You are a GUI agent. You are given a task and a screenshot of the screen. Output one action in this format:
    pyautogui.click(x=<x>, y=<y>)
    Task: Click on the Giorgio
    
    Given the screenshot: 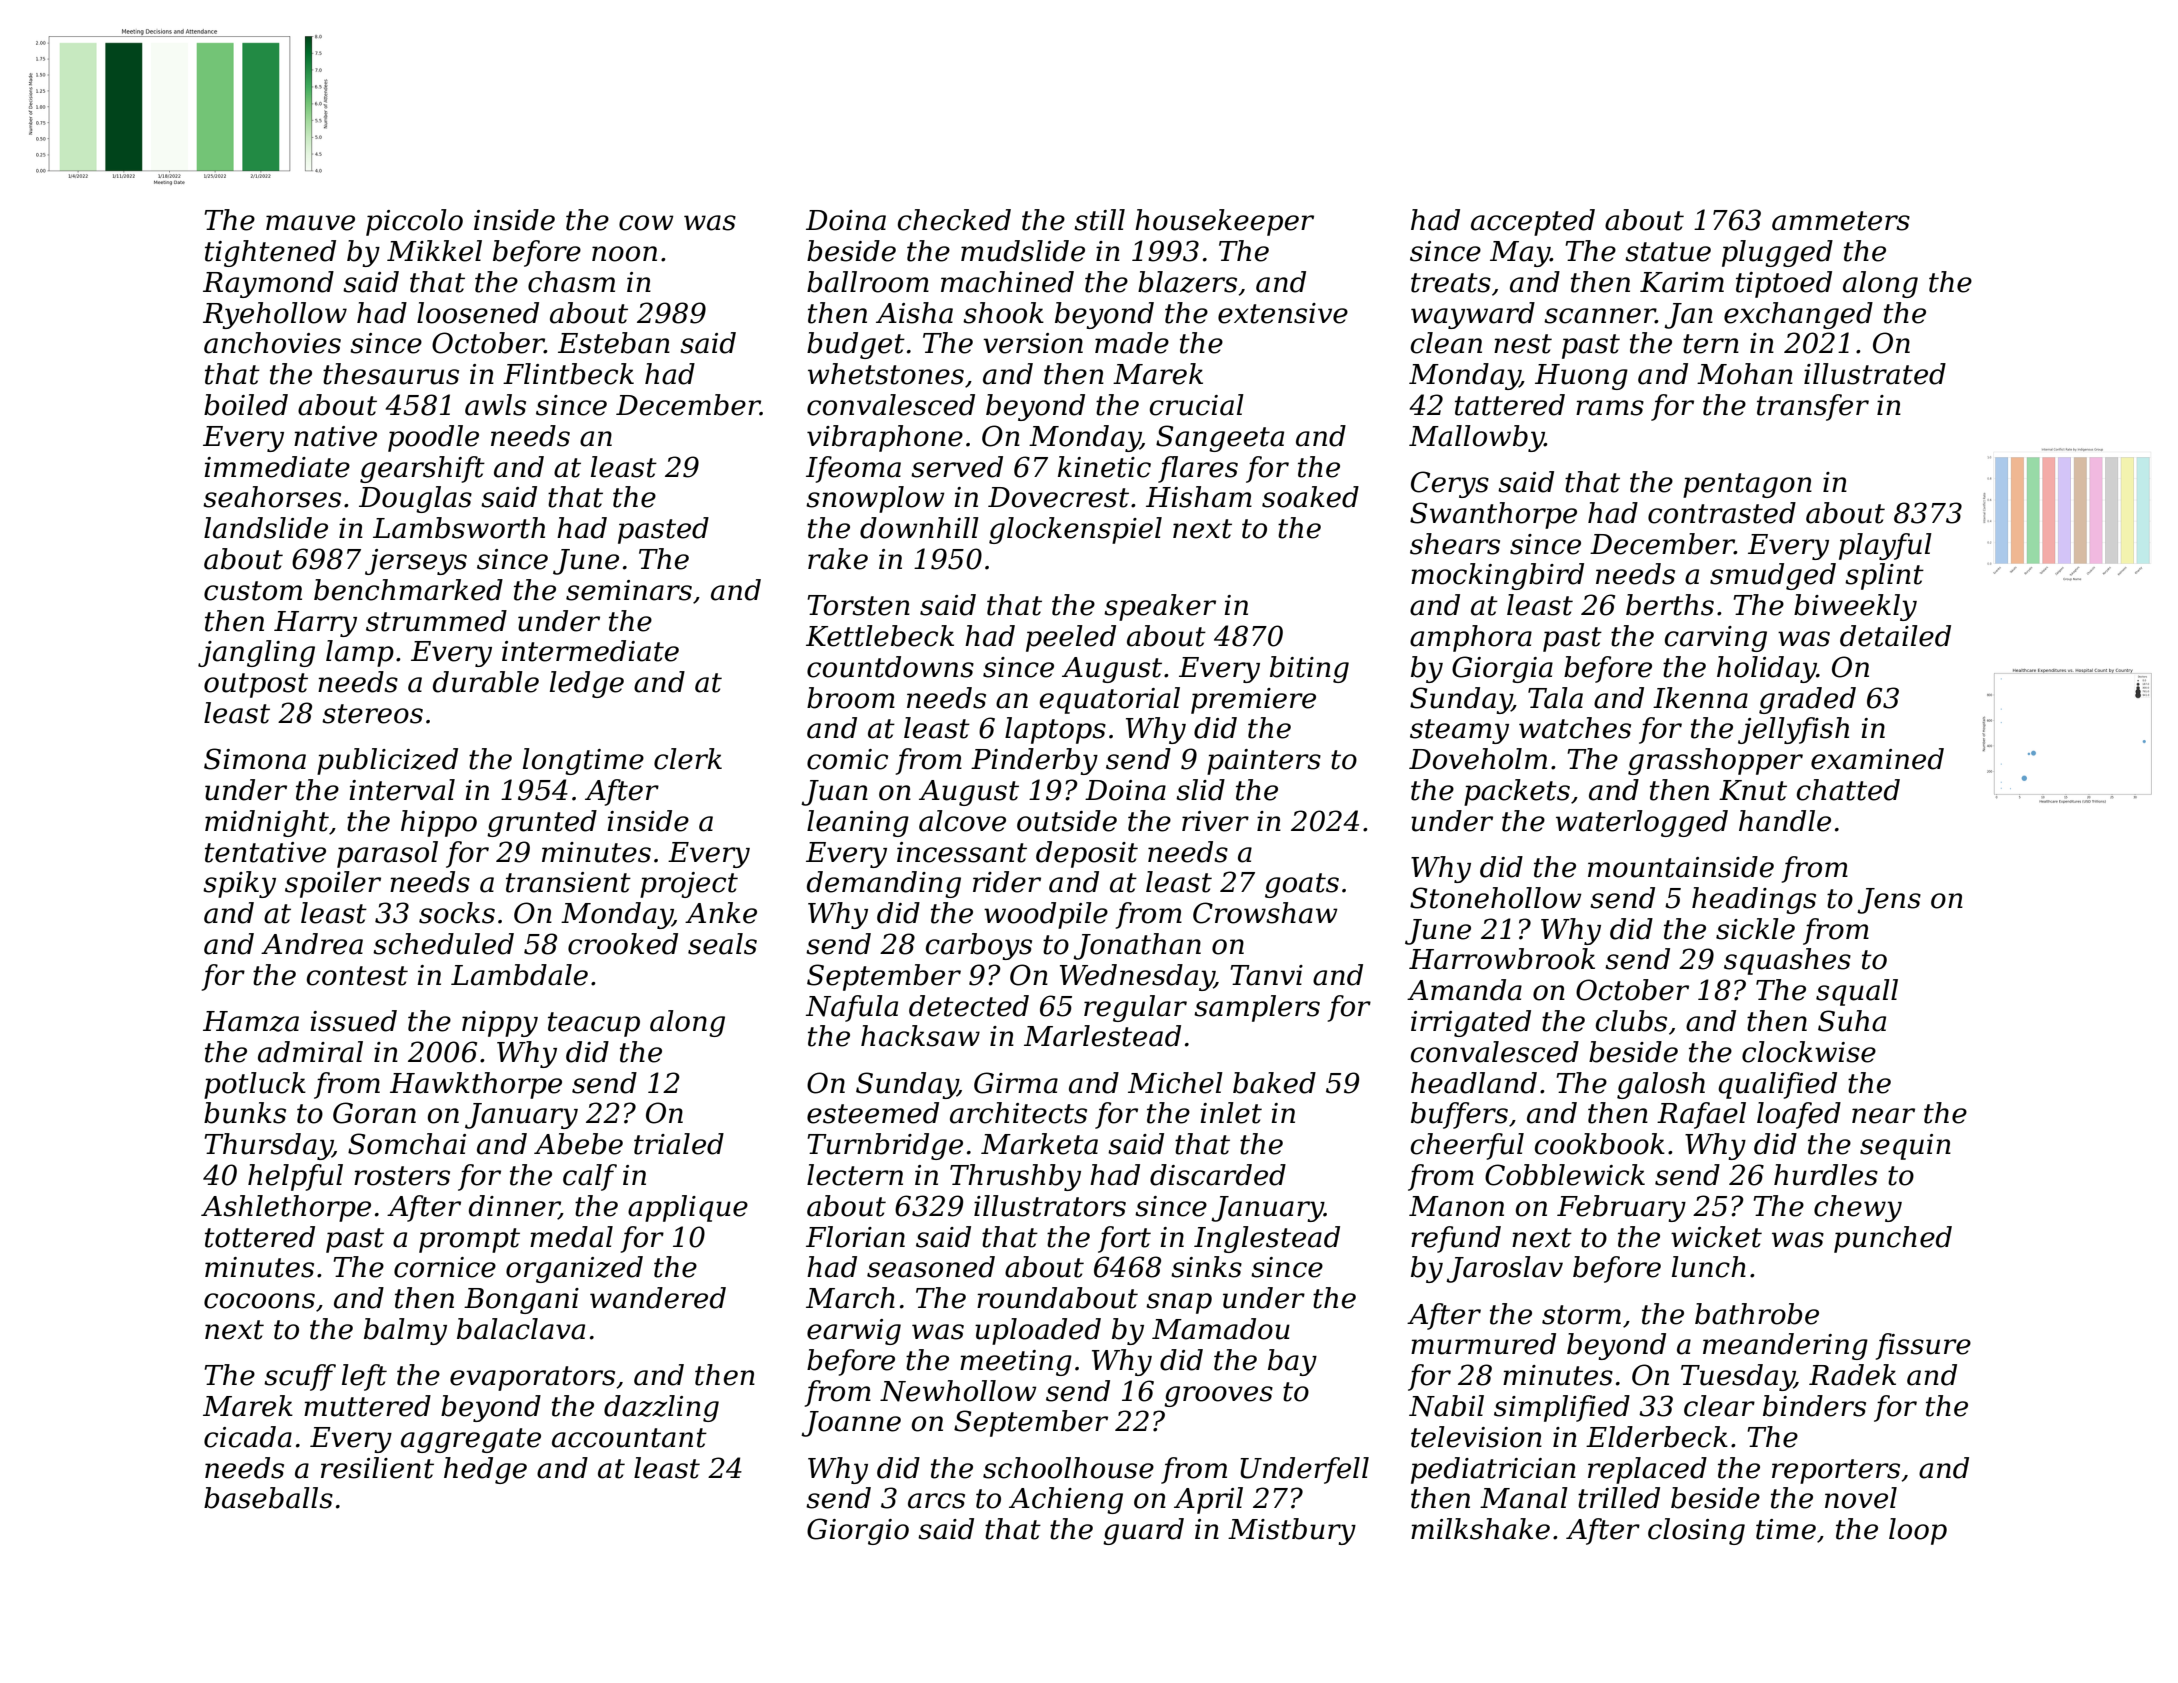 What is the action you would take?
    pyautogui.click(x=858, y=1531)
